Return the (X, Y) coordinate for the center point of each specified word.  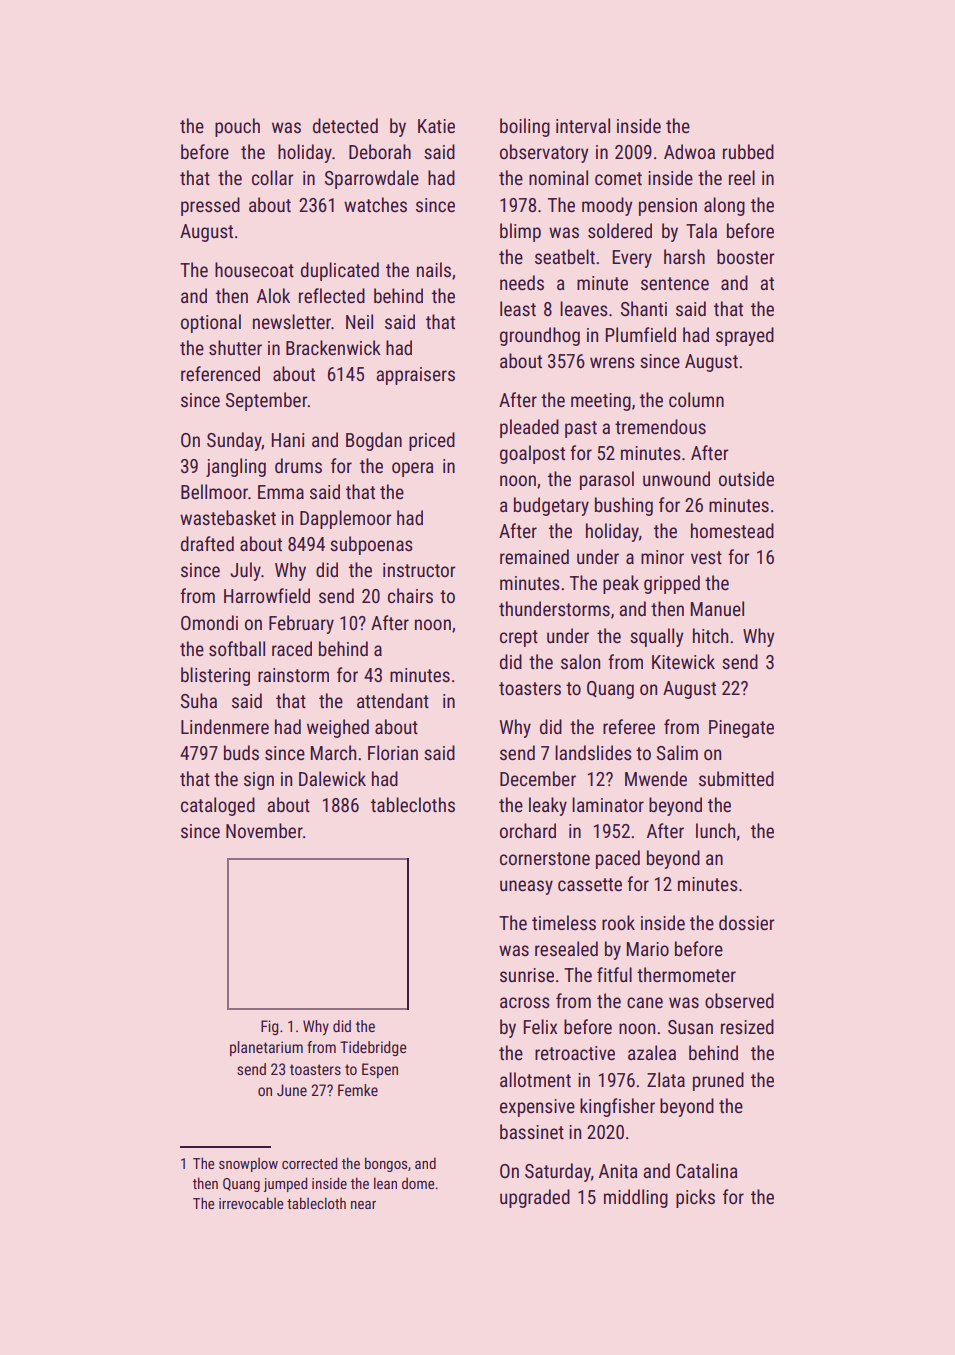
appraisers (415, 376)
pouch (237, 127)
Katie (436, 126)
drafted (207, 543)
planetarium (266, 1048)
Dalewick (332, 778)
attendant (393, 700)
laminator (608, 804)
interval (583, 125)
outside (746, 478)
